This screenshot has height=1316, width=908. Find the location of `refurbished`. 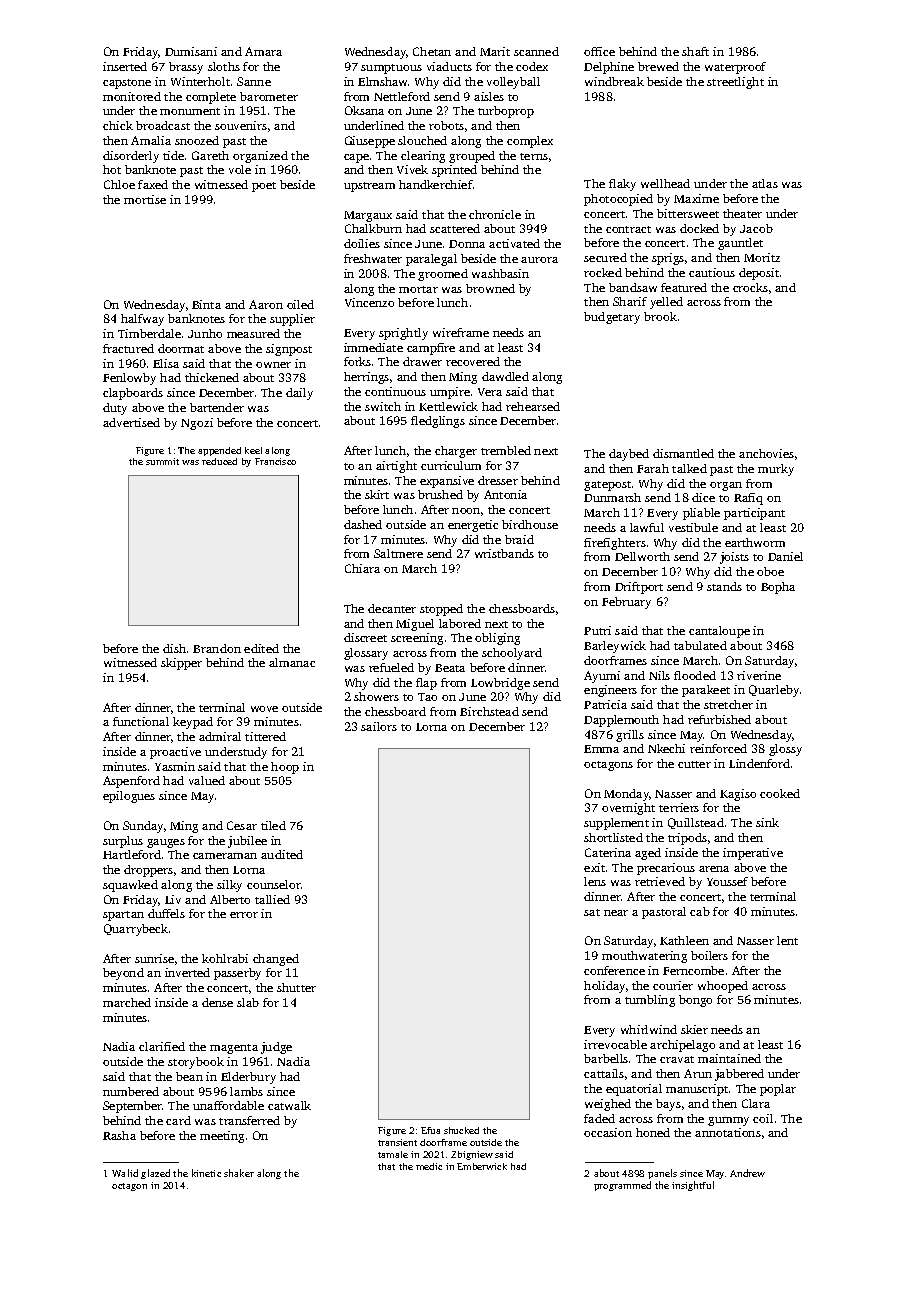

refurbished is located at coordinates (719, 719).
